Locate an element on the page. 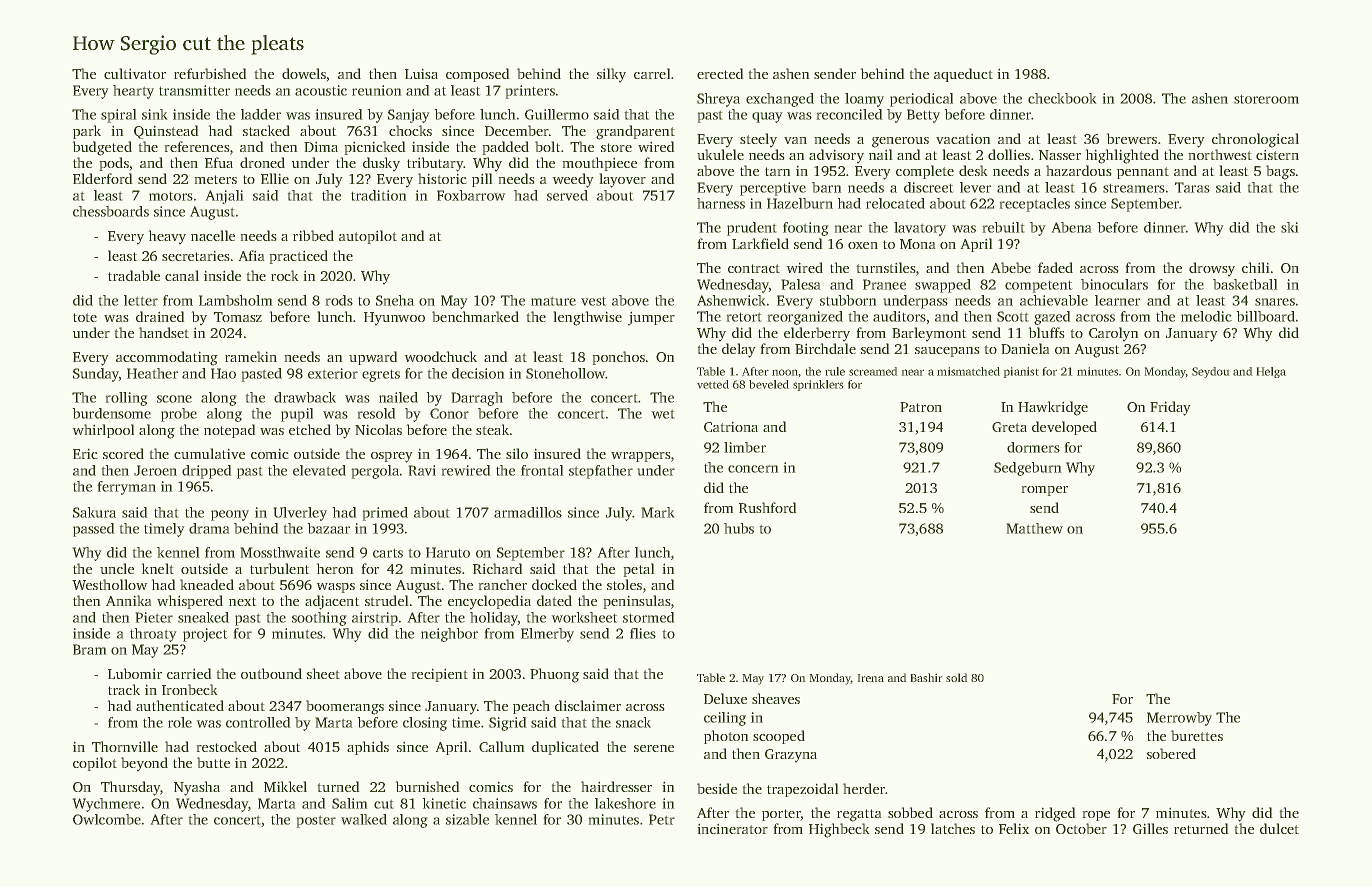 This document has height=887, width=1372. Bashir is located at coordinates (926, 677).
